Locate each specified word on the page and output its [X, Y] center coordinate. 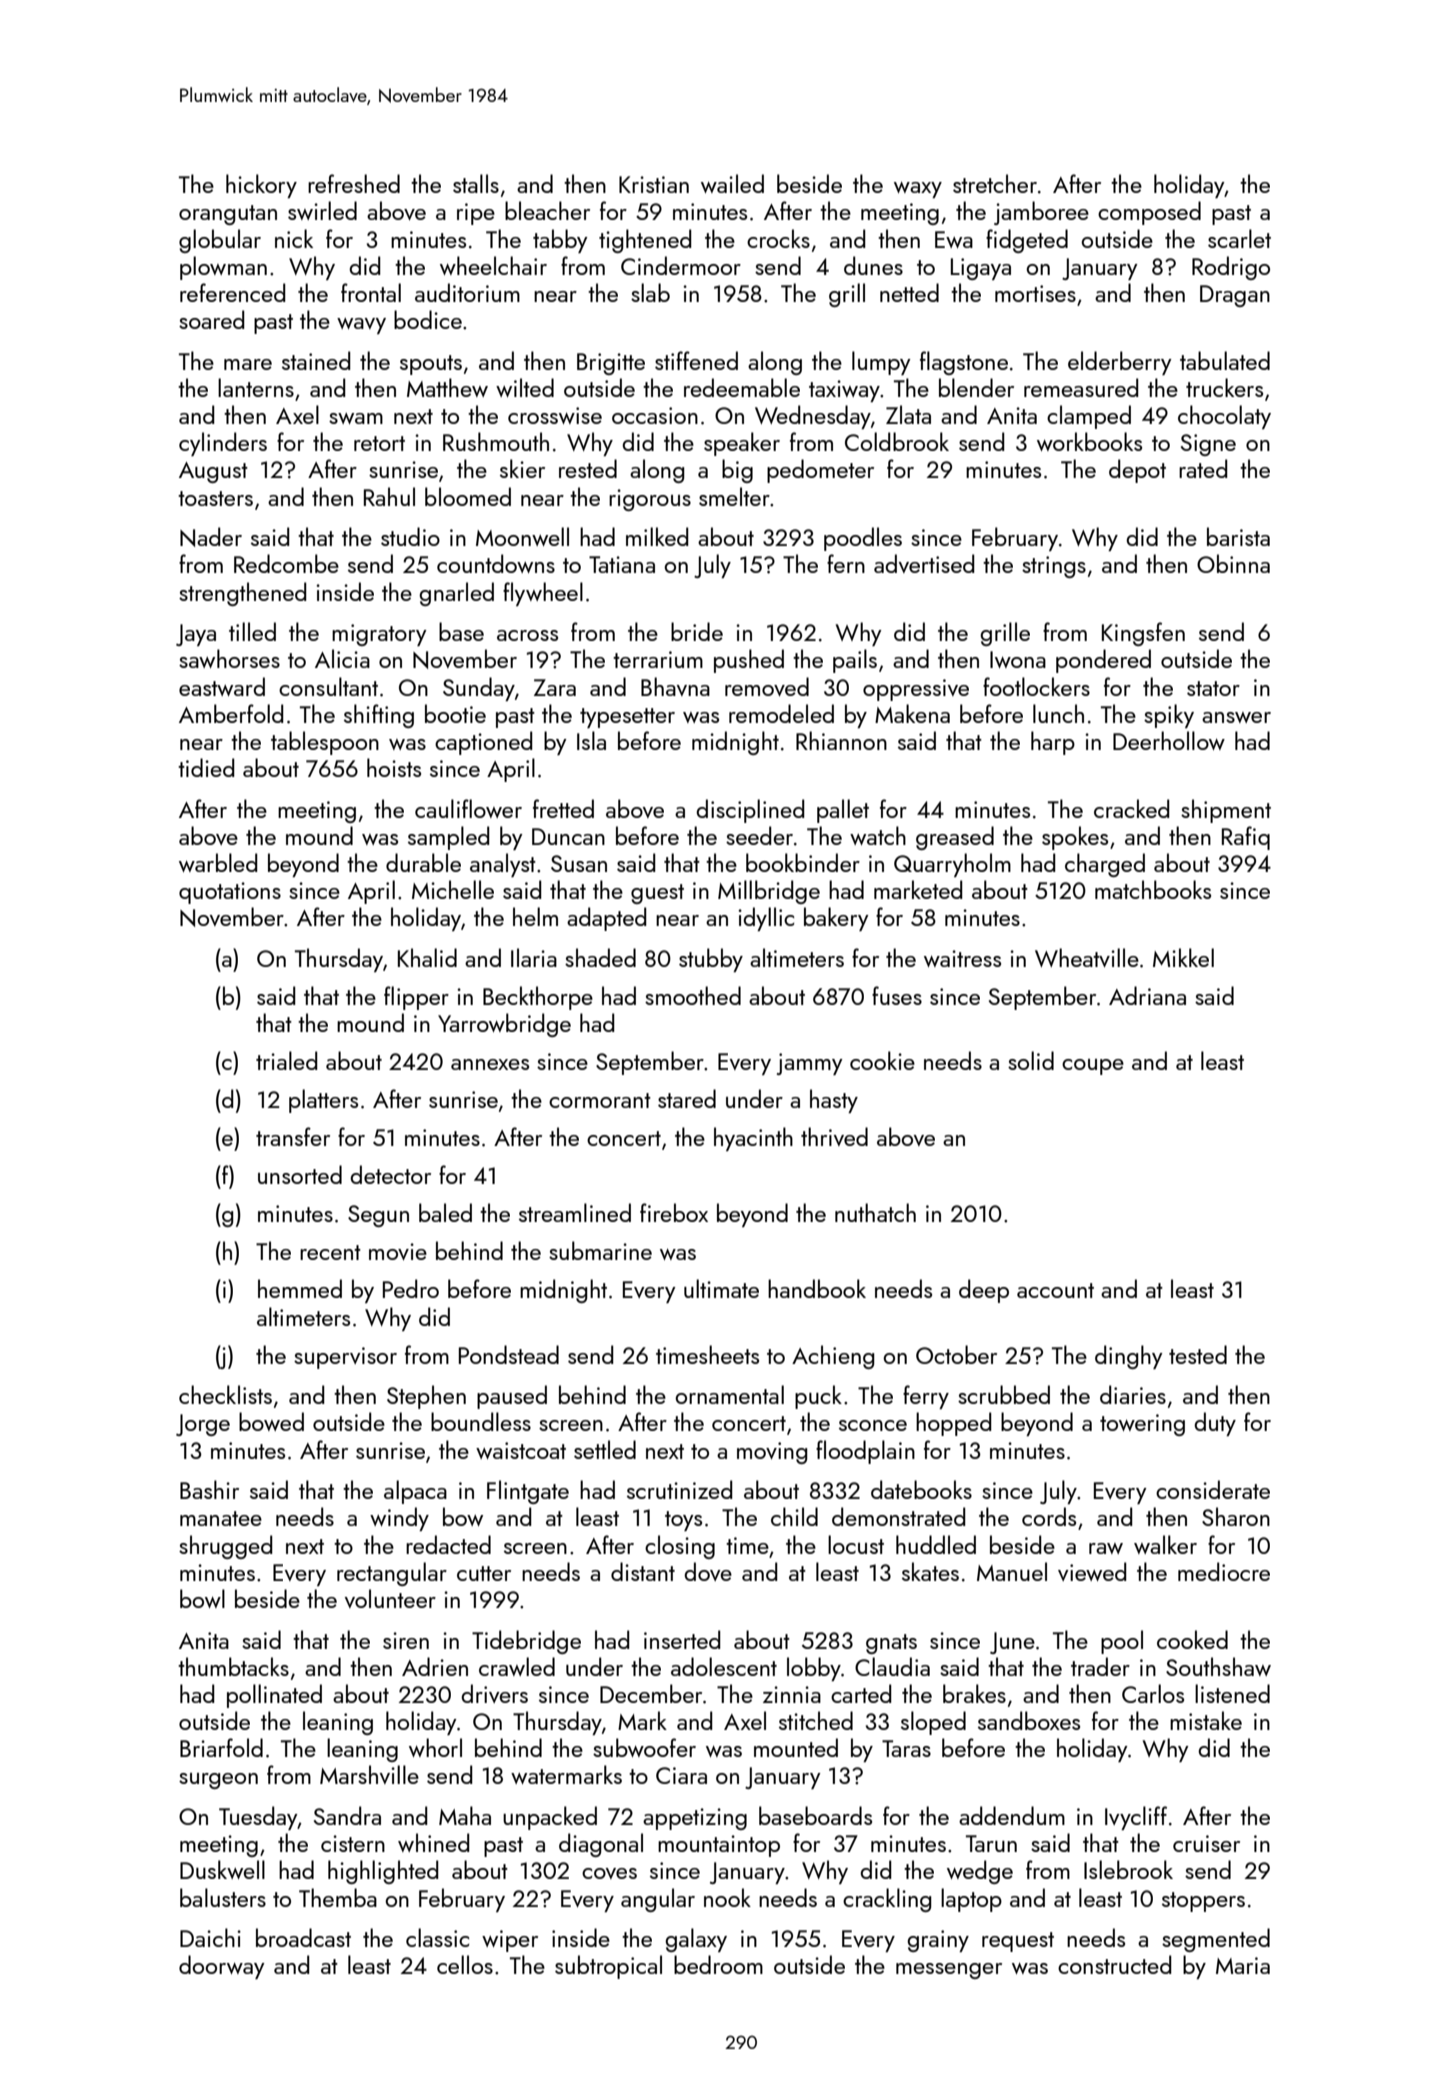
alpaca [415, 1492]
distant [643, 1571]
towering [1142, 1425]
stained [316, 360]
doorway [221, 1967]
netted [909, 292]
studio [410, 536]
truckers [1224, 387]
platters [323, 1101]
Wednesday [813, 417]
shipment [1226, 811]
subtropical [608, 1967]
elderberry [1119, 363]
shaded [600, 957]
